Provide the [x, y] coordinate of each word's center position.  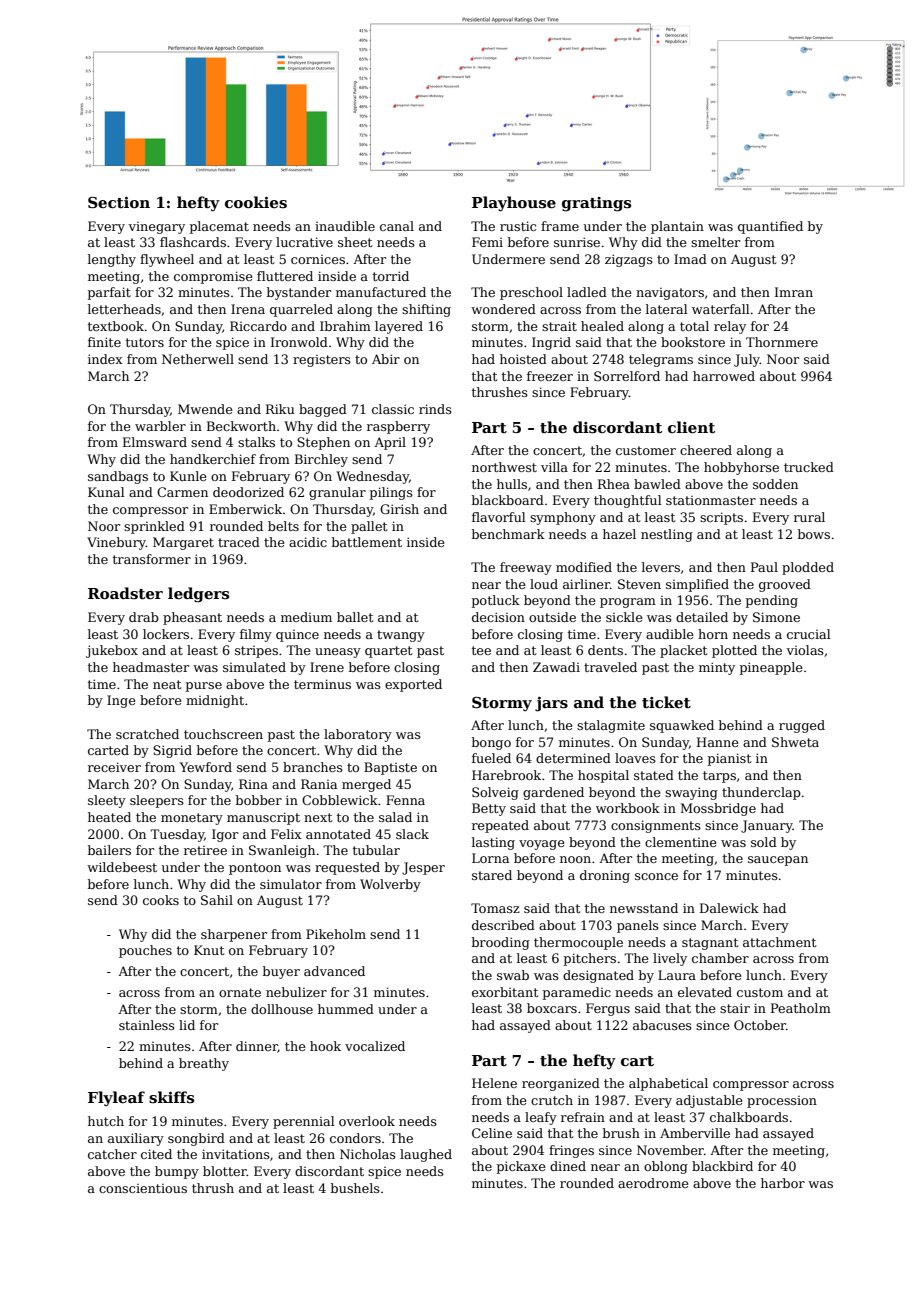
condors [355, 1138]
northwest [504, 467]
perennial [304, 1122]
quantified [770, 227]
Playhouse [514, 204]
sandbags [118, 477]
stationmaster [711, 500]
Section [119, 202]
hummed [346, 1009]
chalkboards [749, 1117]
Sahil [217, 900]
